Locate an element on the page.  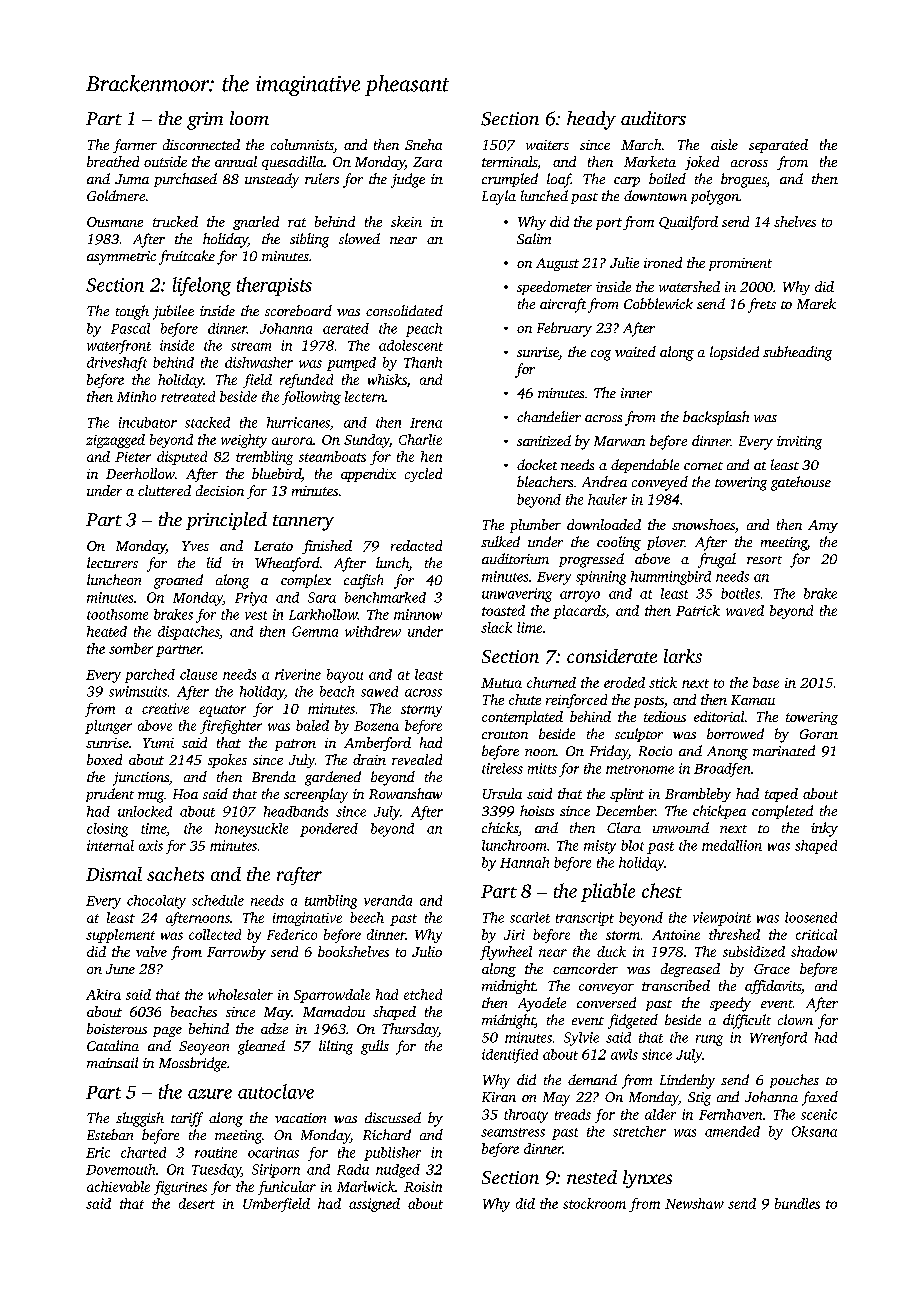
gnarled is located at coordinates (256, 223).
